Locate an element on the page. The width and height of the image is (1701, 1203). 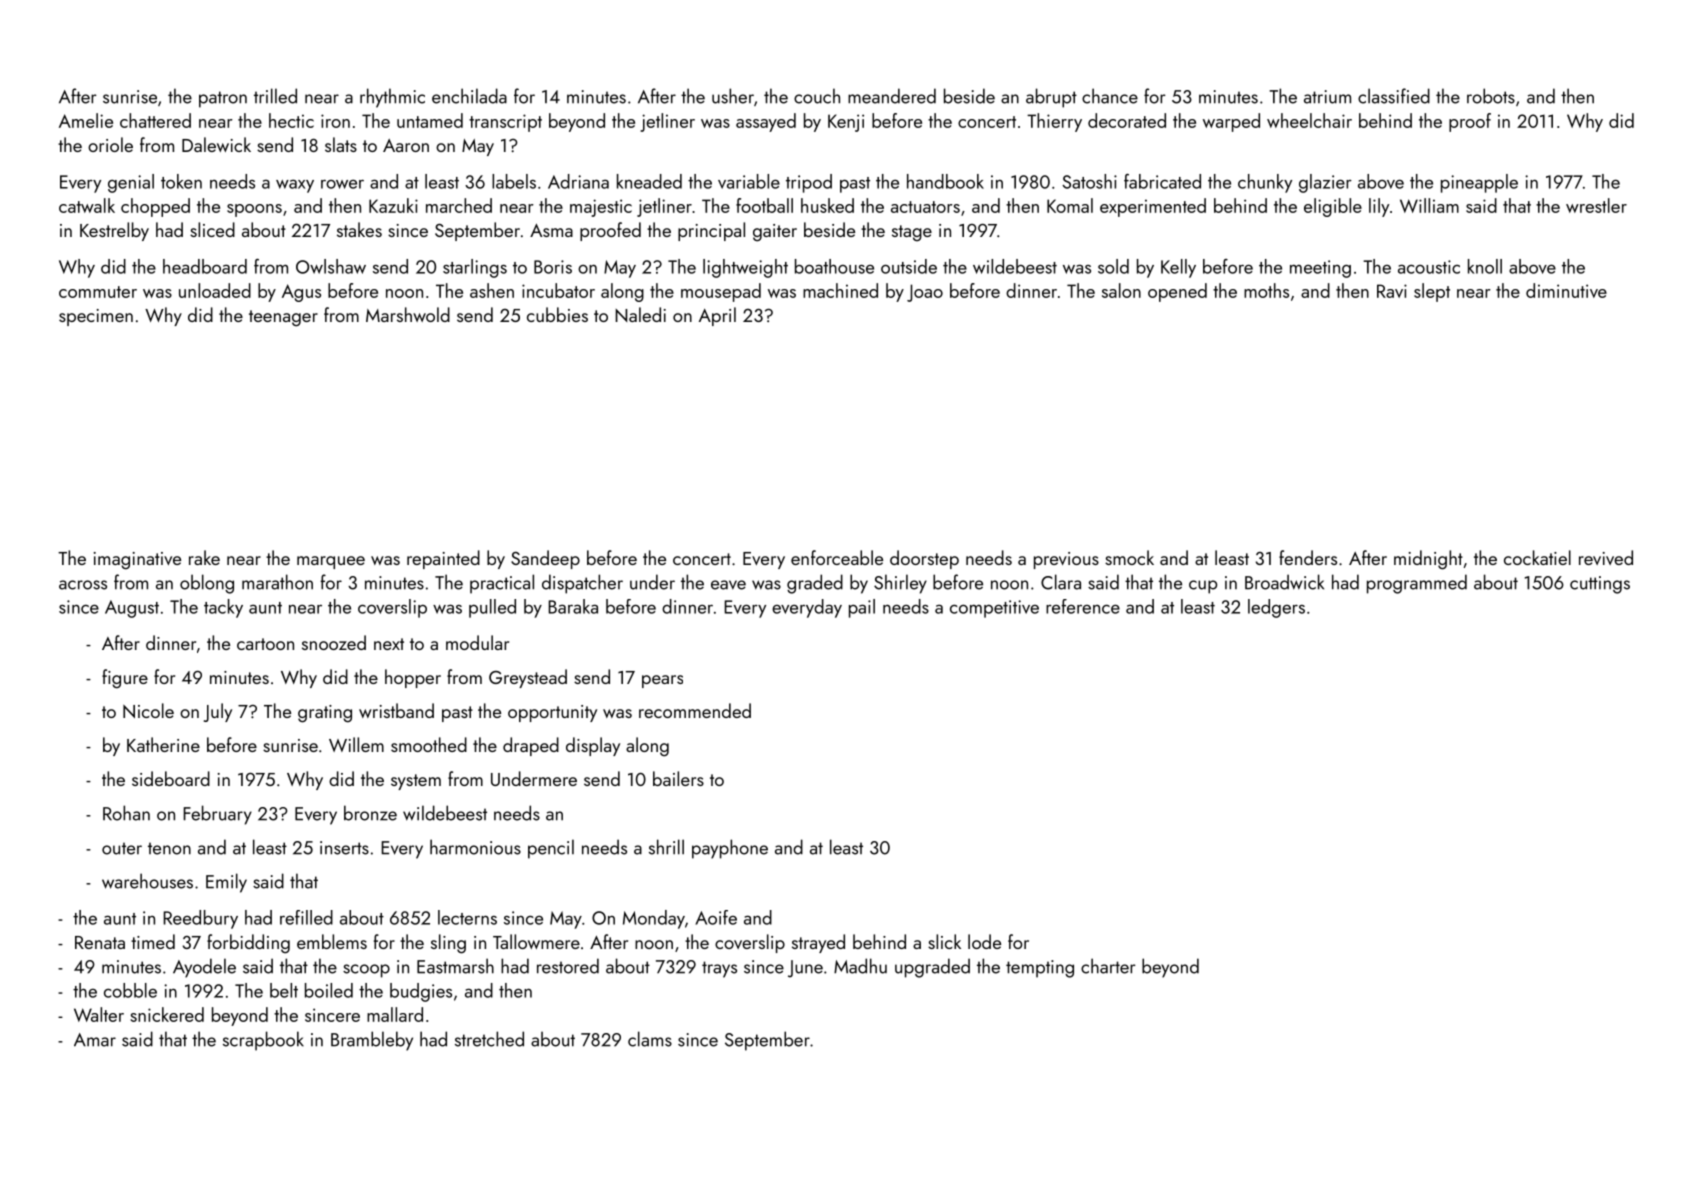
machined is located at coordinates (840, 290).
